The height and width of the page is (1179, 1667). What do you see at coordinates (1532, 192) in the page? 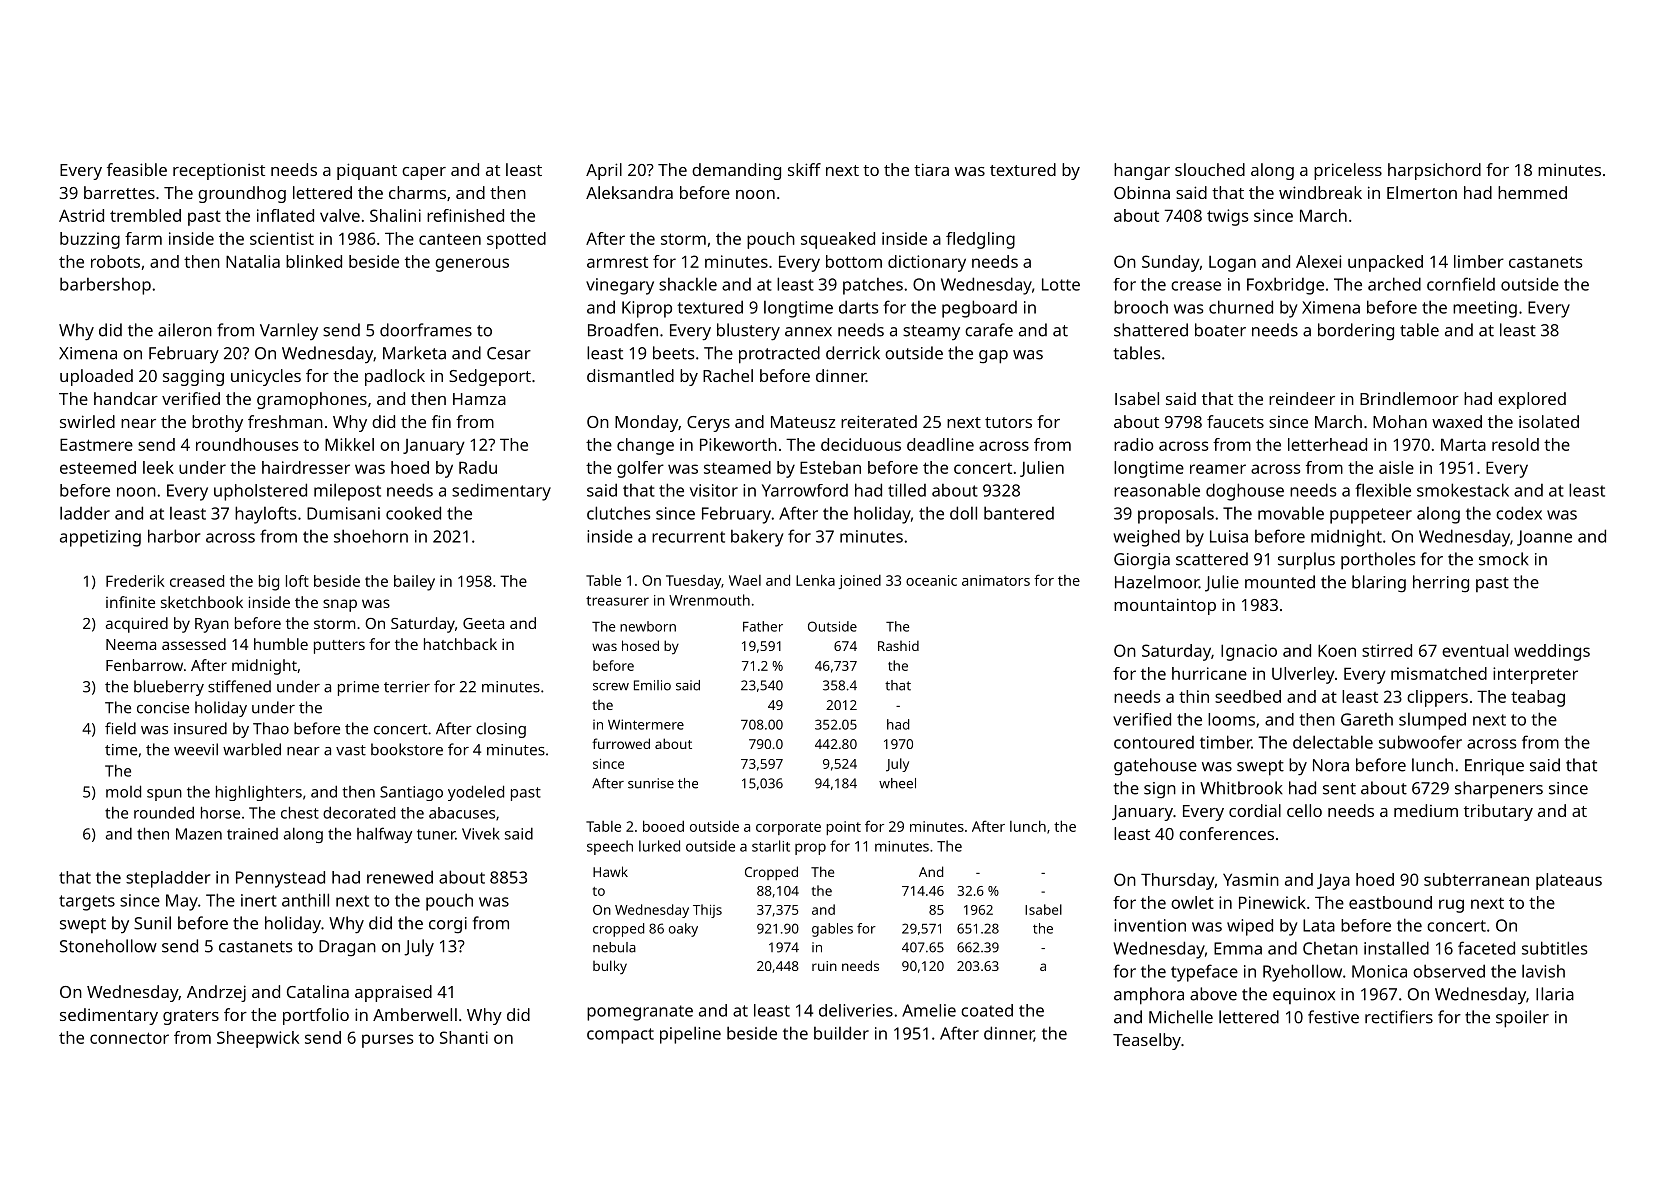
I see `hemmed` at bounding box center [1532, 192].
